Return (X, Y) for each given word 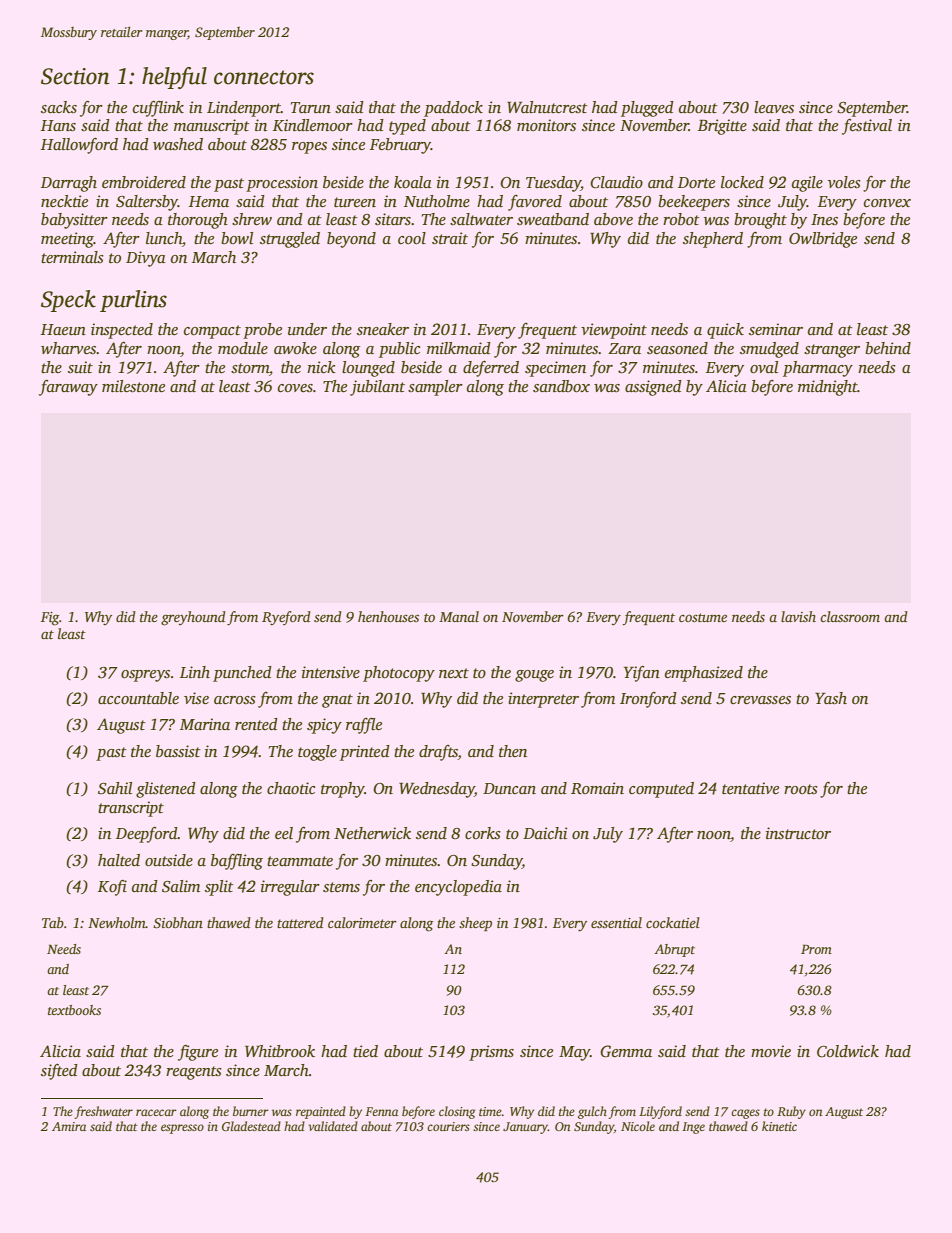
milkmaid (459, 348)
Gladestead (251, 1126)
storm (250, 368)
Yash (831, 698)
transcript (131, 809)
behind (888, 348)
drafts (438, 753)
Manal (459, 616)
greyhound (193, 618)
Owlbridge (823, 240)
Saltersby (147, 203)
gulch (592, 1112)
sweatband (553, 219)
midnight (828, 388)
